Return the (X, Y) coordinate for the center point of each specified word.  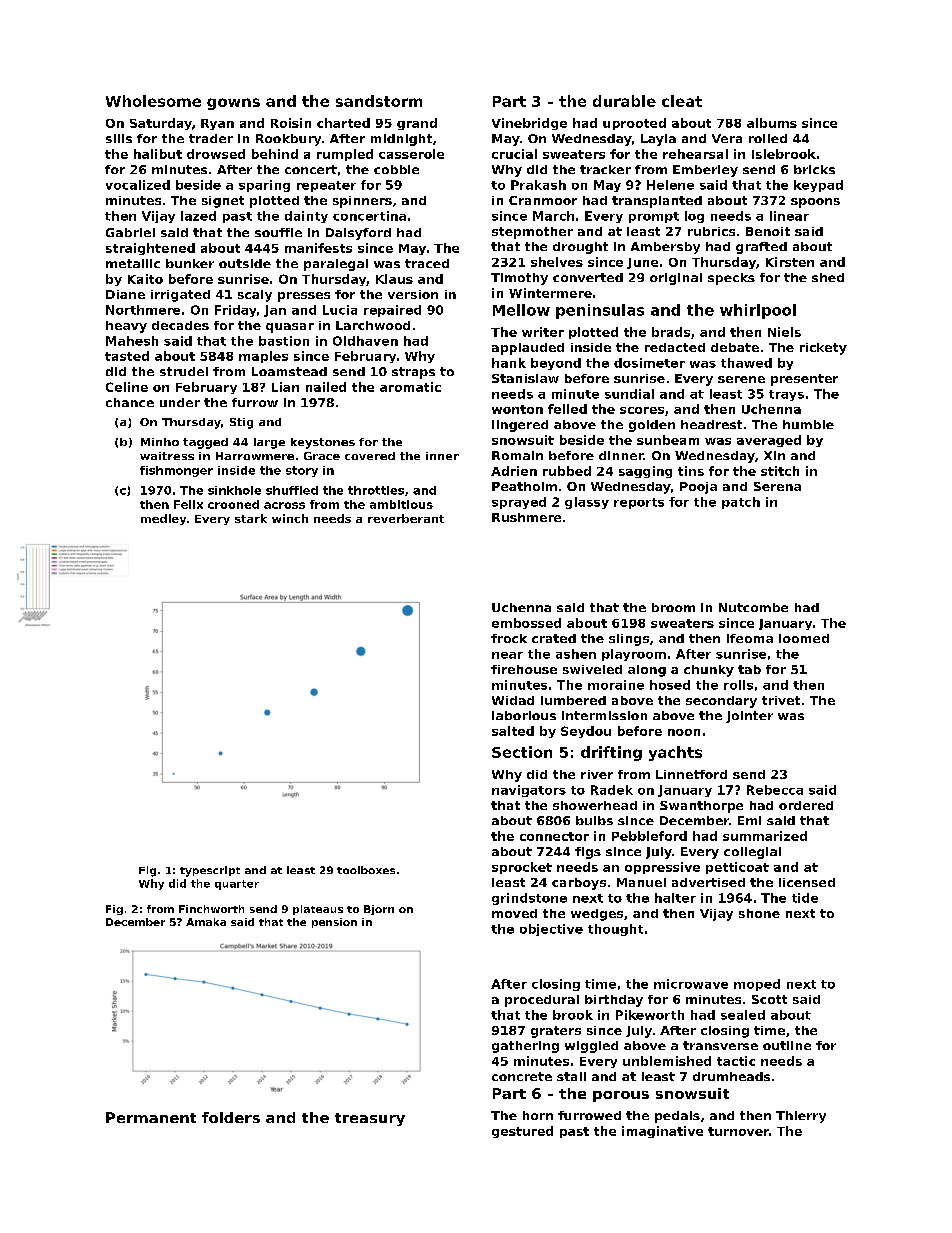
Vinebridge (529, 124)
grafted (761, 248)
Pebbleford (649, 836)
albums (772, 123)
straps (413, 373)
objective (551, 930)
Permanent (151, 1117)
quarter (237, 885)
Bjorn (379, 910)
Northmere (143, 310)
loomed (804, 638)
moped (757, 985)
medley (163, 519)
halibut (158, 154)
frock (509, 638)
